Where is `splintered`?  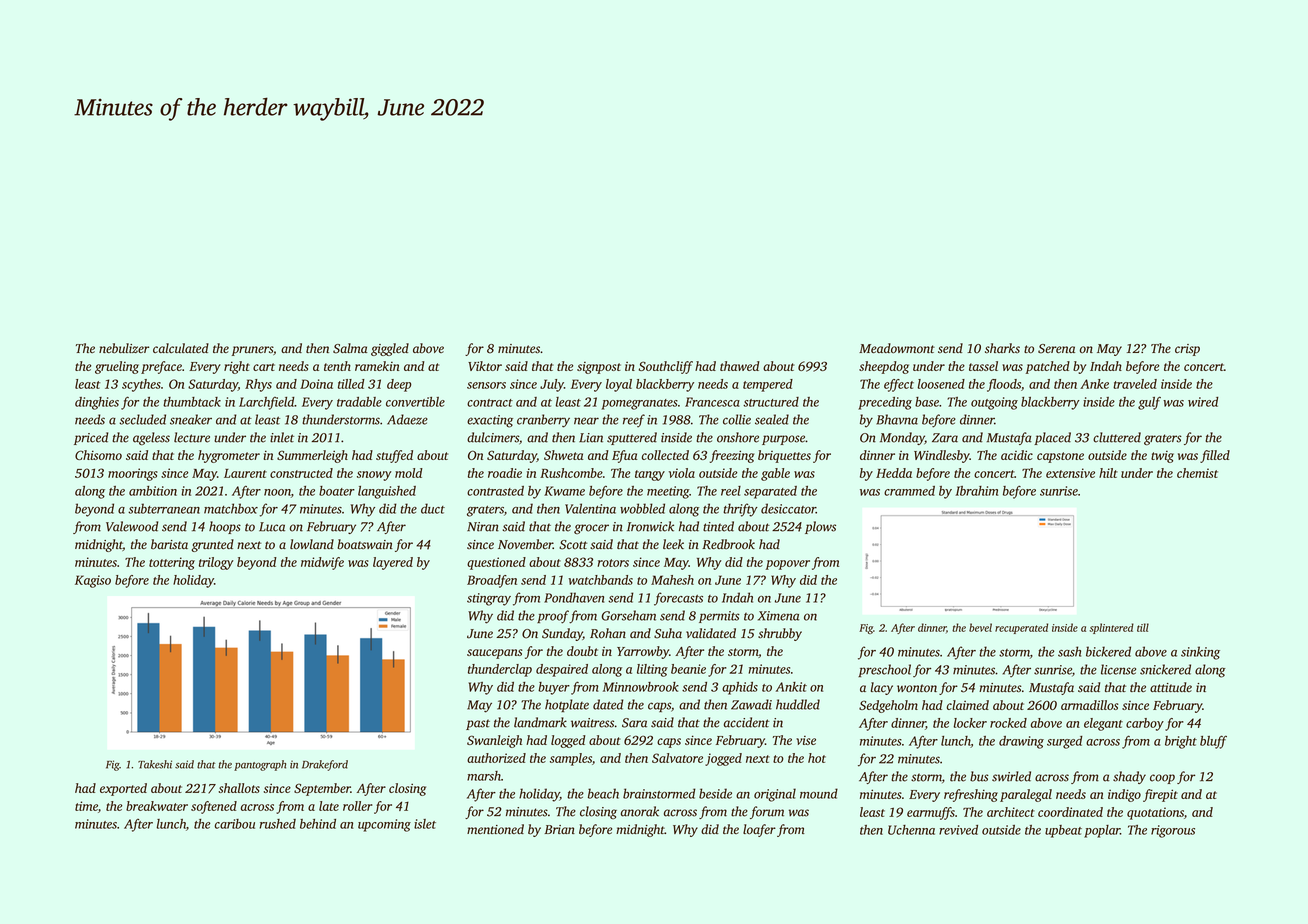 splintered is located at coordinates (1111, 628).
